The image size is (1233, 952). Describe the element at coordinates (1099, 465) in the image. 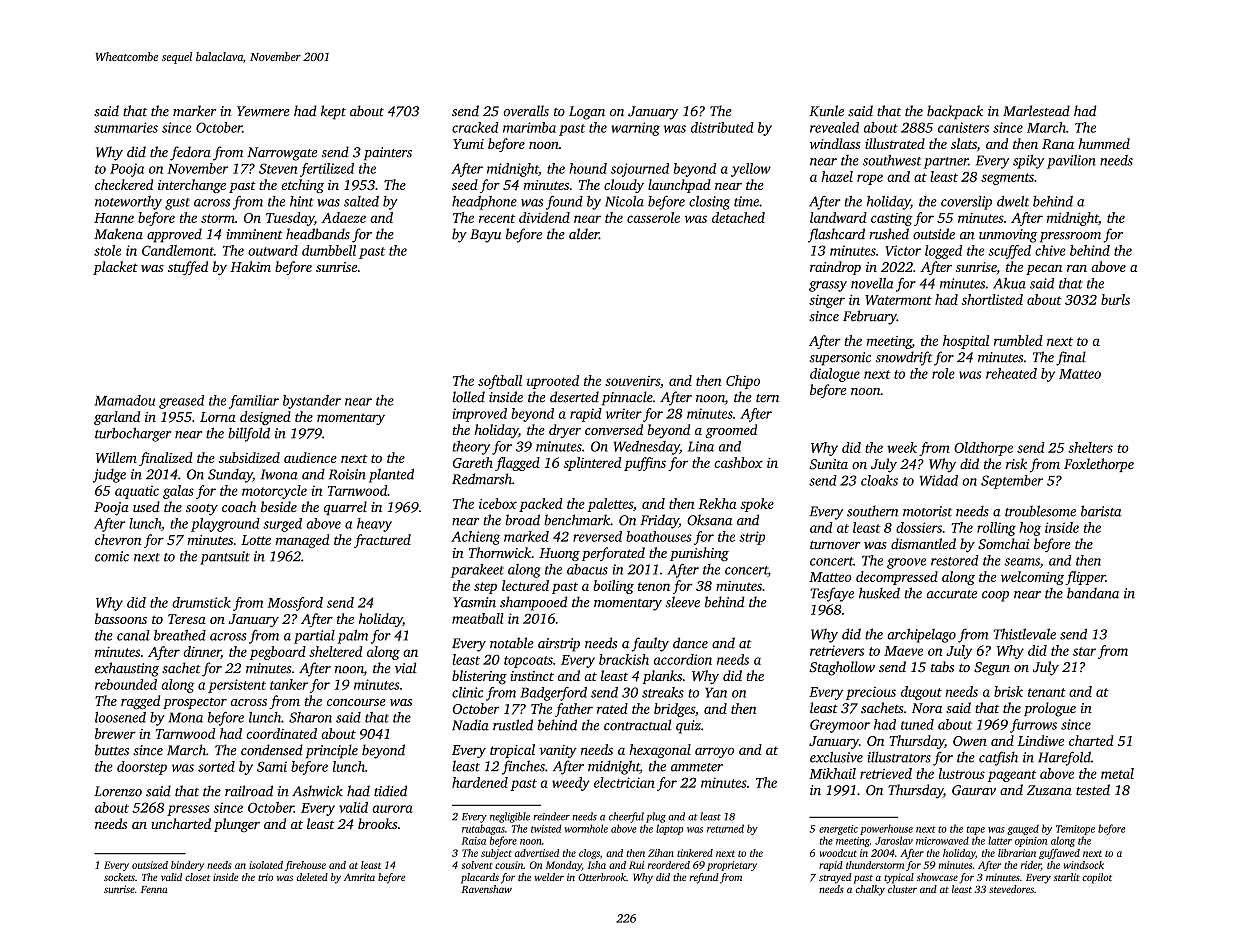

I see `Foxlethorpe` at that location.
